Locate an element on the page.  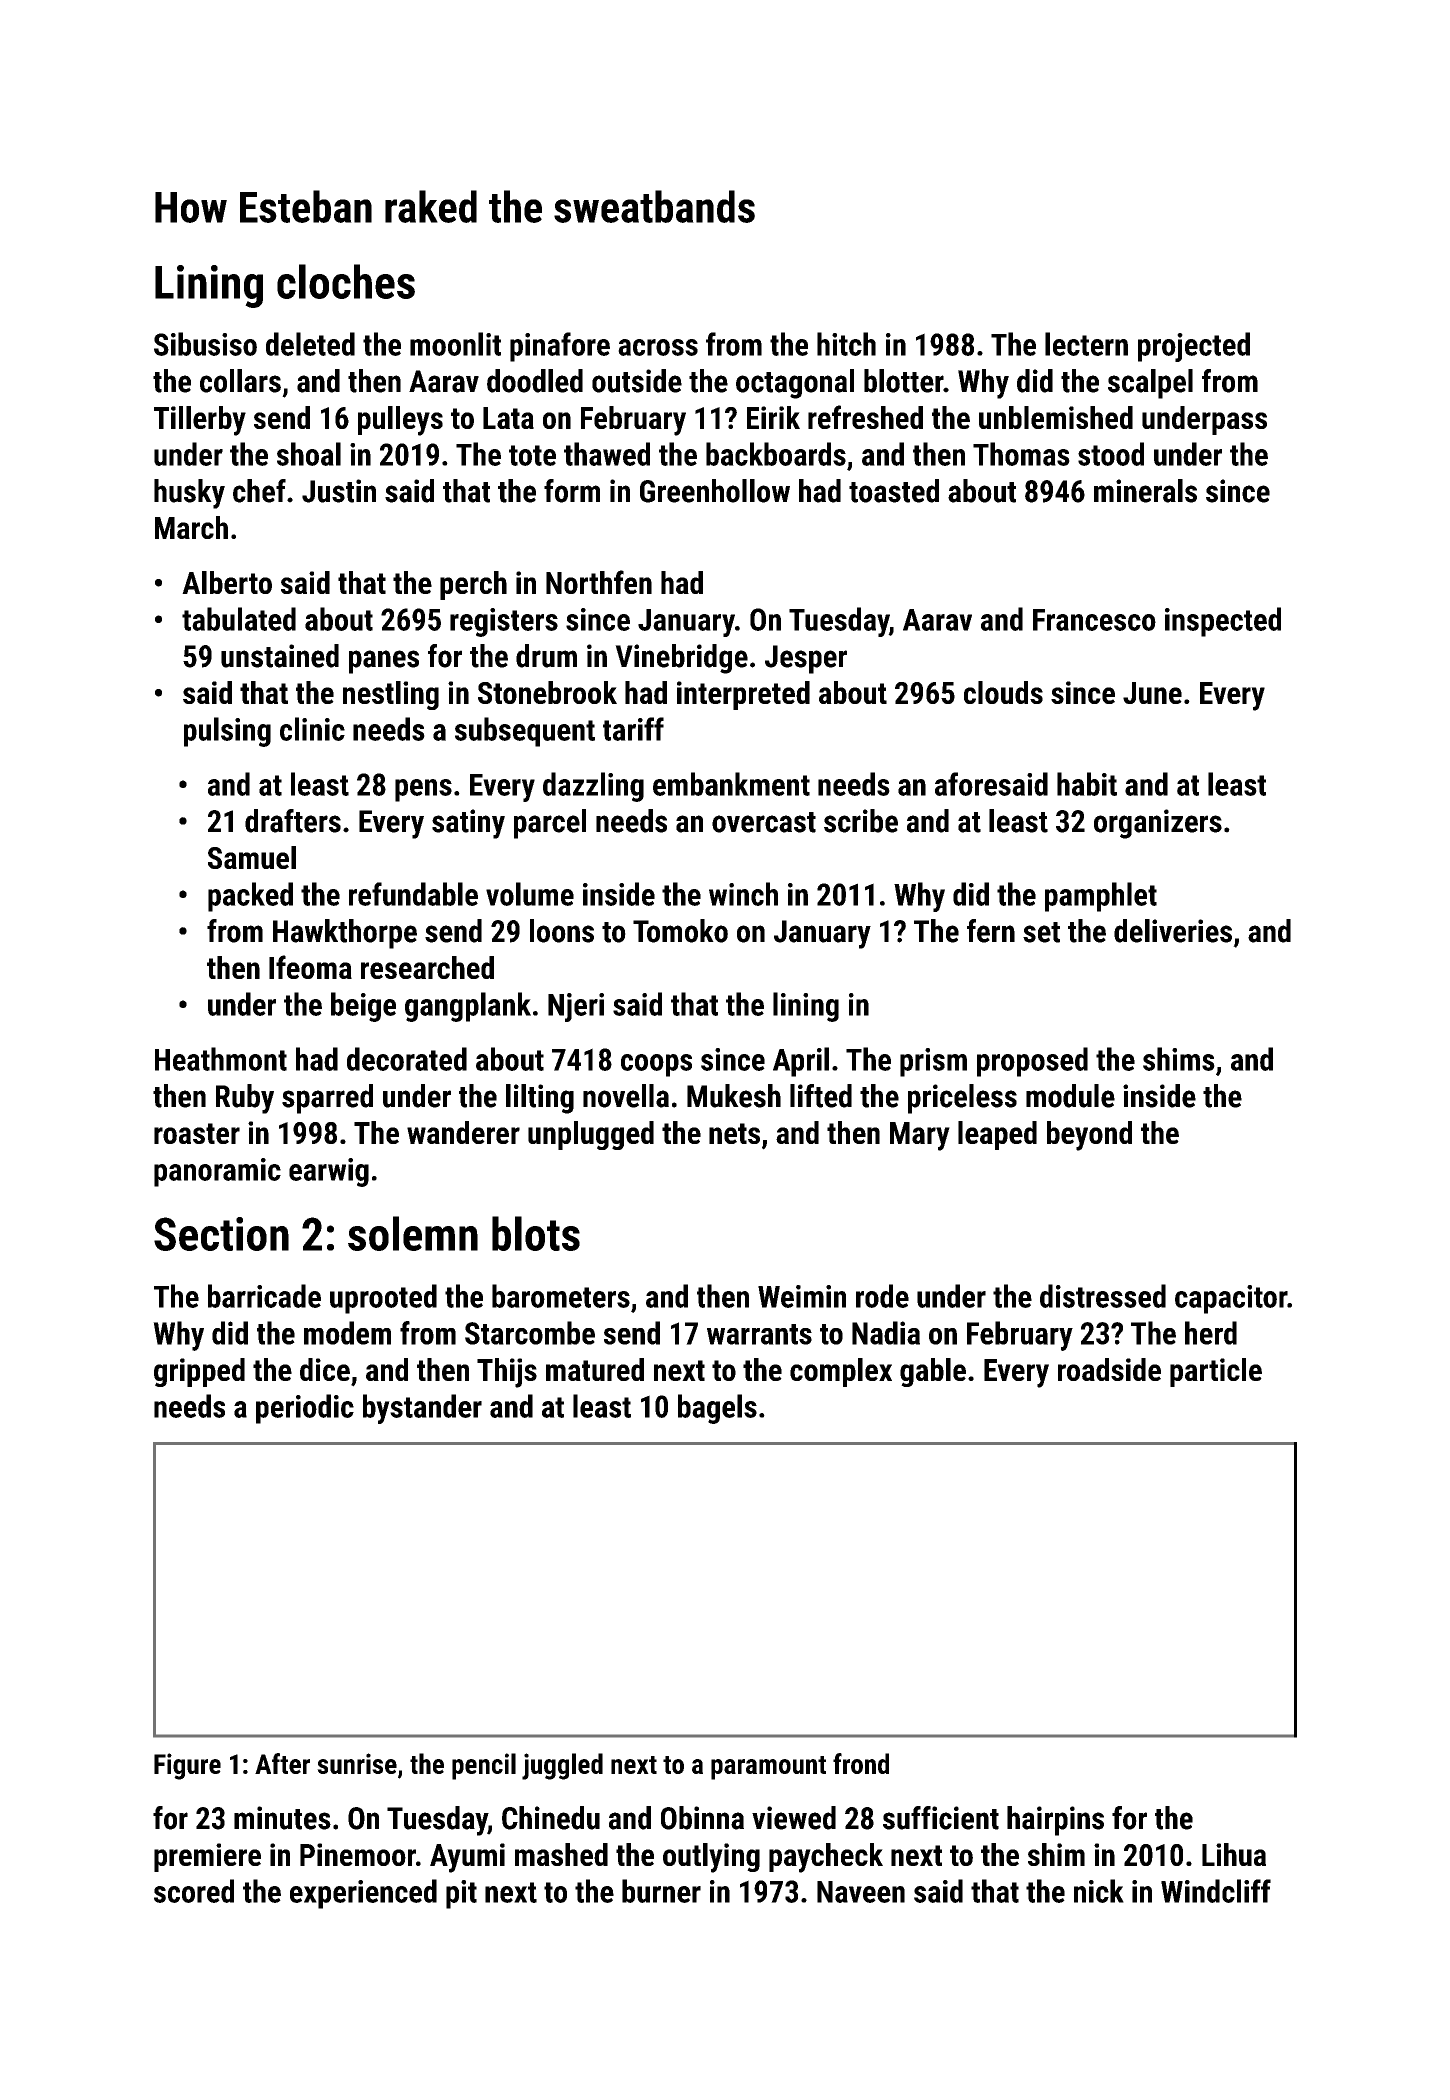
octagonal is located at coordinates (795, 384).
